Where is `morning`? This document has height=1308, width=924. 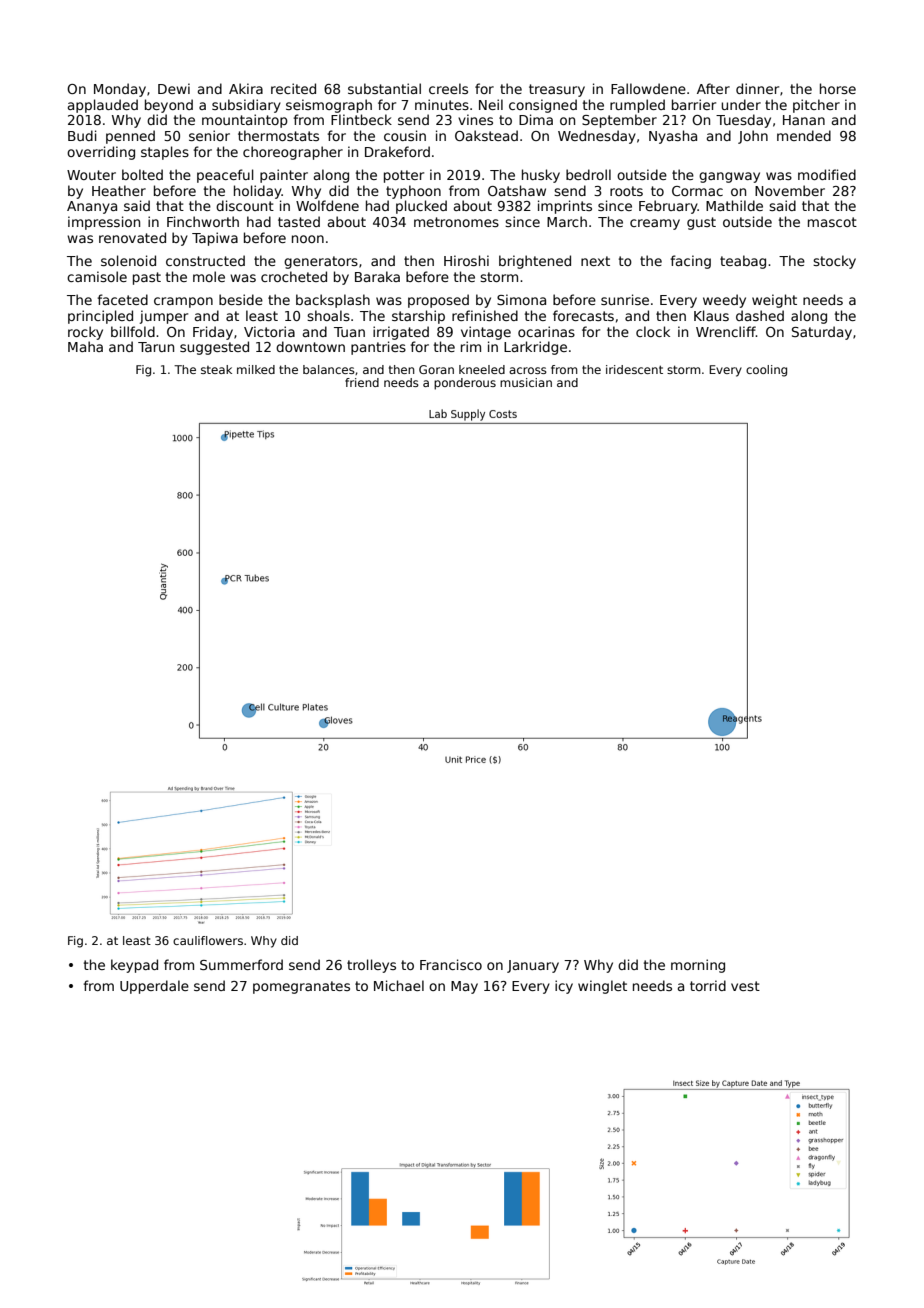
morning is located at coordinates (698, 966).
